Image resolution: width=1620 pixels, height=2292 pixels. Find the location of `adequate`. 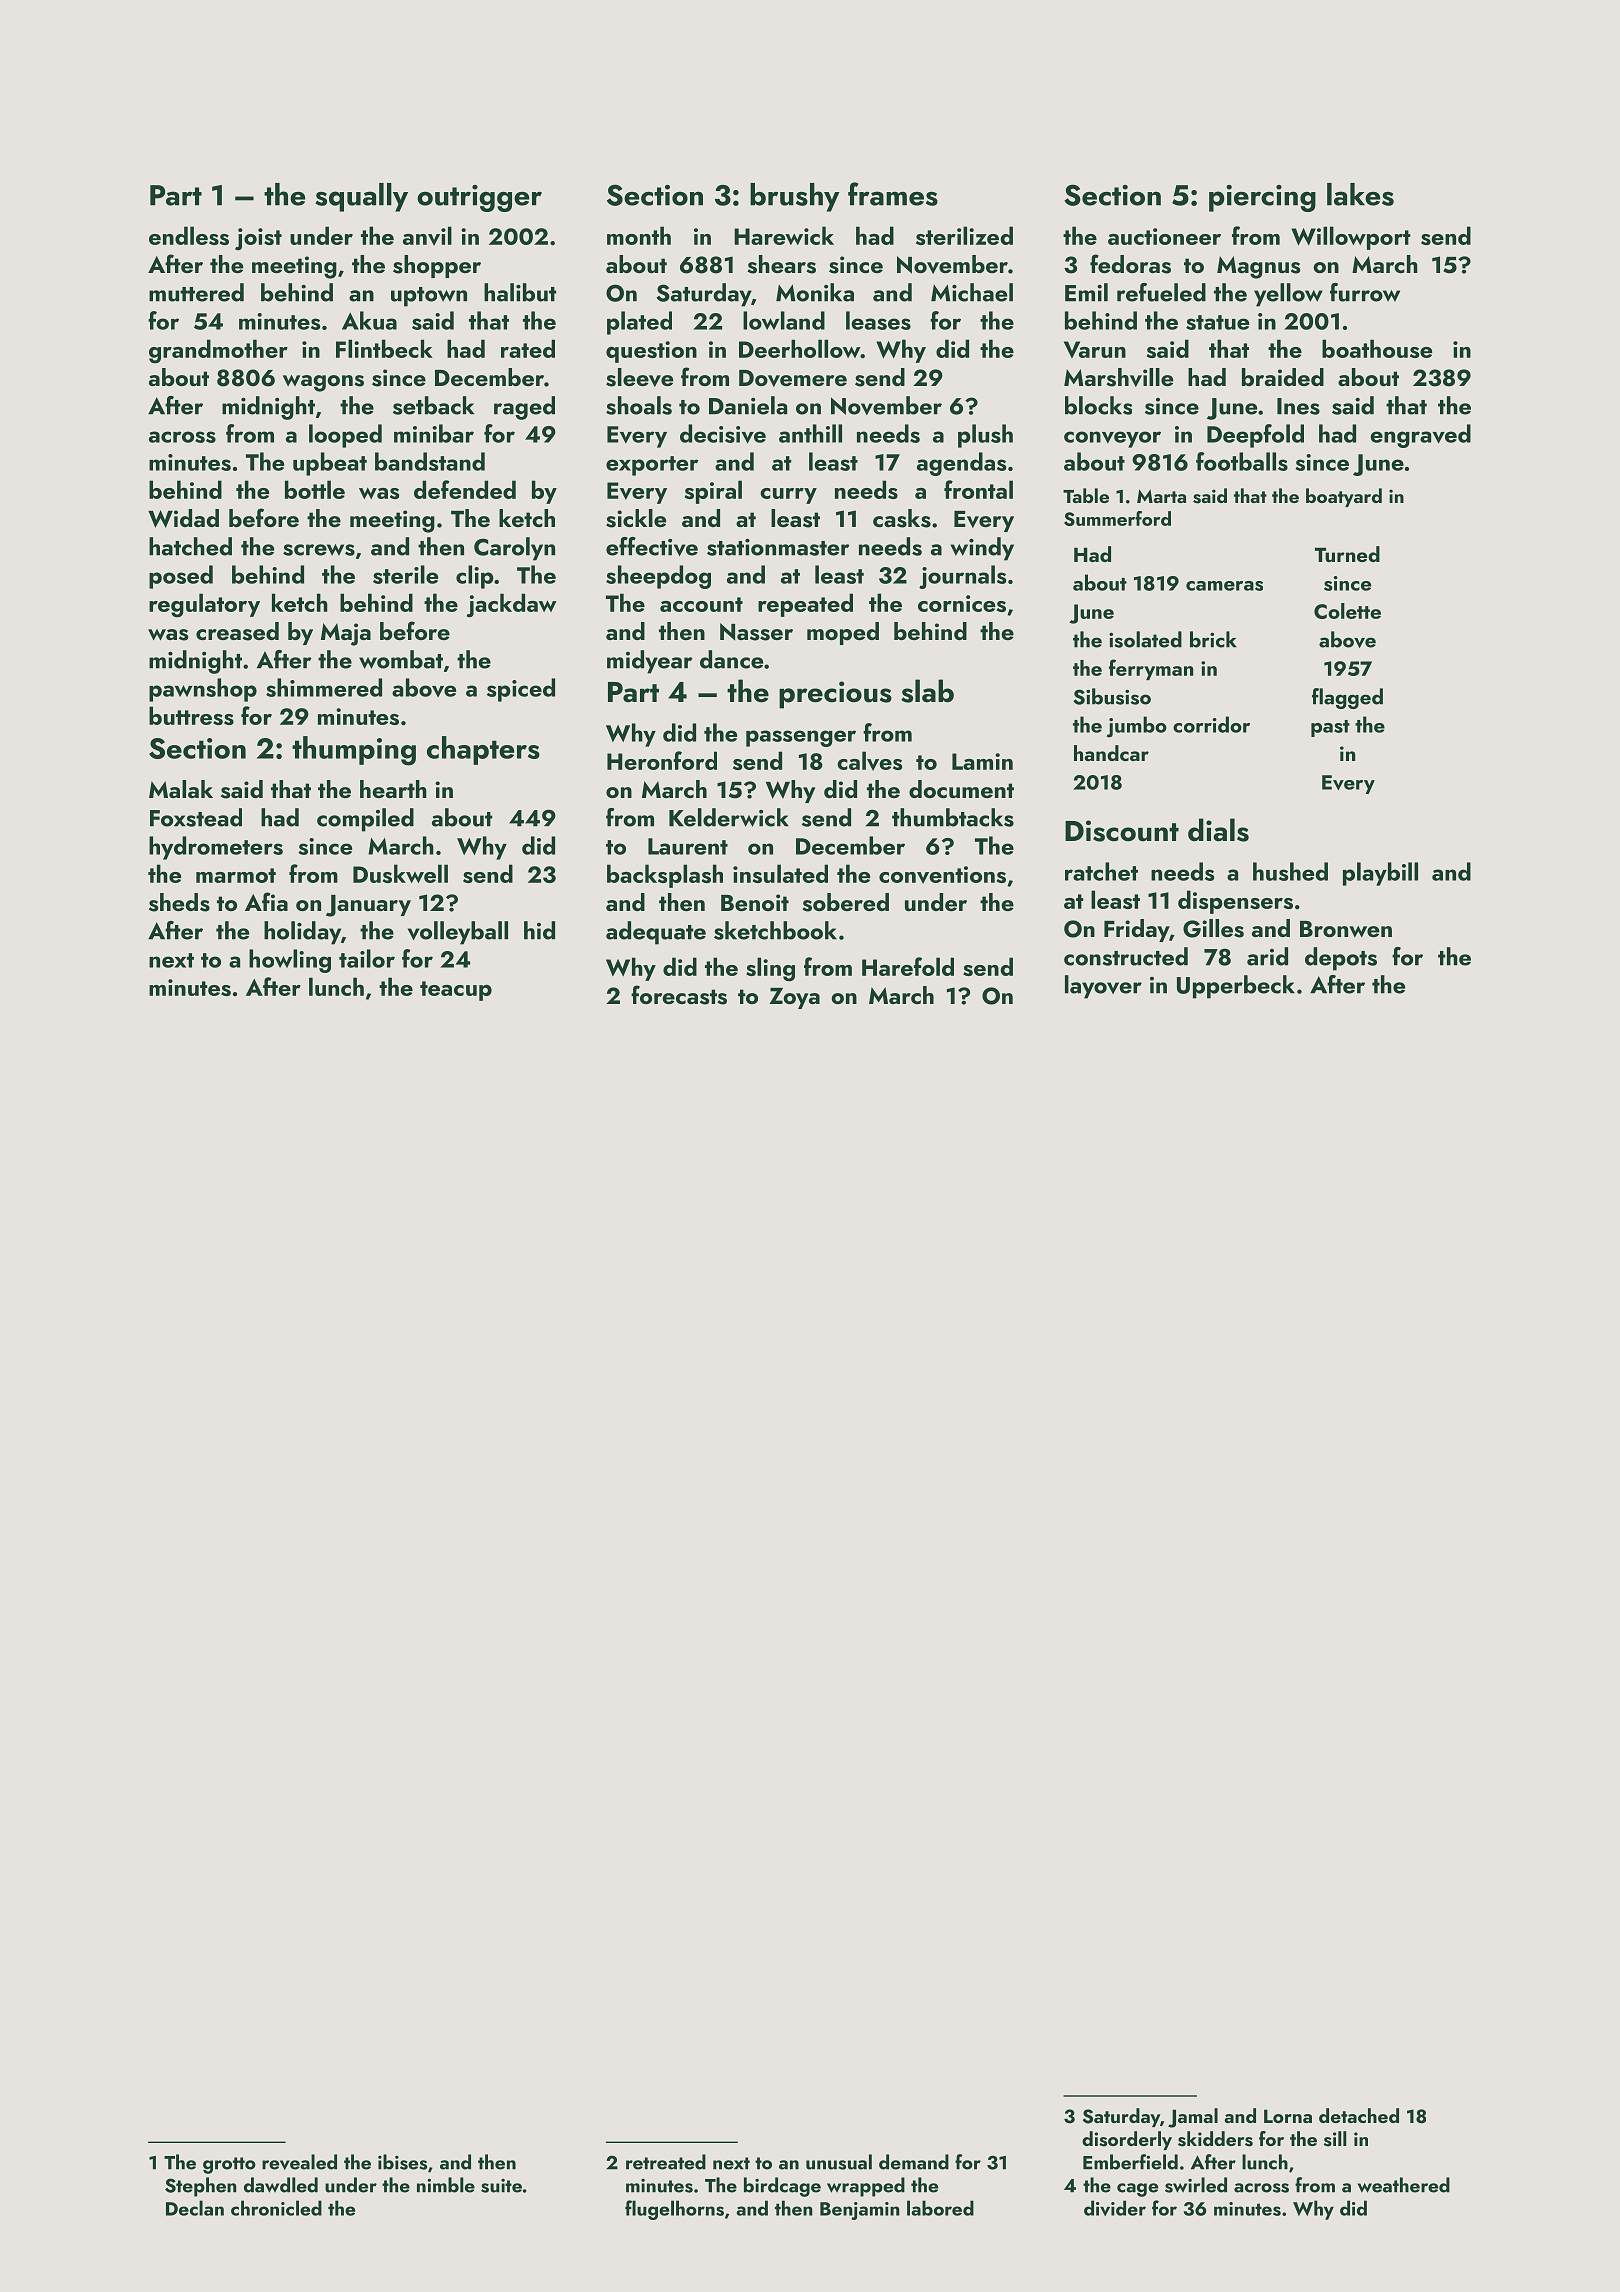

adequate is located at coordinates (656, 933).
